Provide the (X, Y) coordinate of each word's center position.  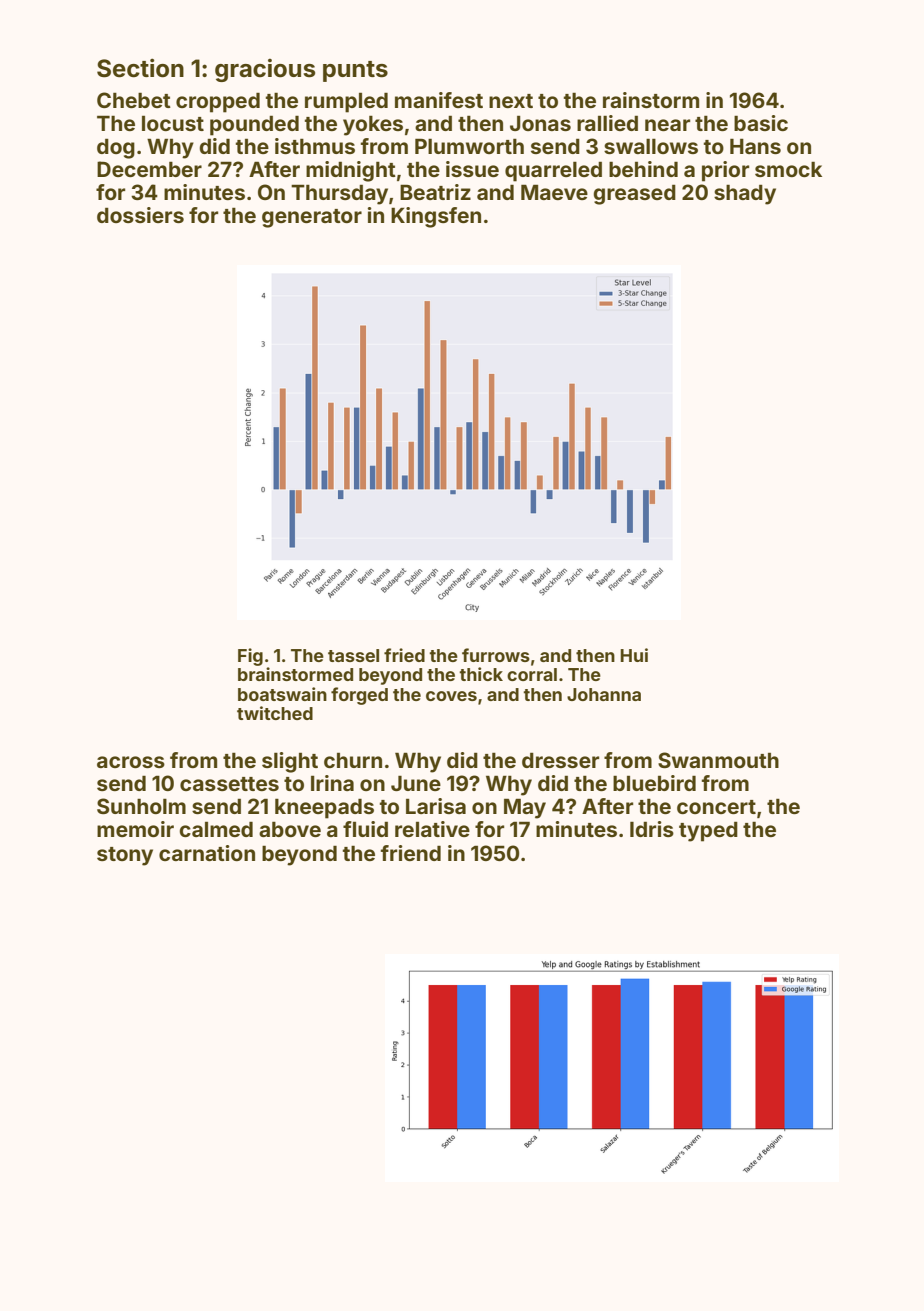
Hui (634, 655)
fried (404, 655)
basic (761, 123)
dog (116, 148)
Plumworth (469, 146)
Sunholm (141, 806)
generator (312, 218)
